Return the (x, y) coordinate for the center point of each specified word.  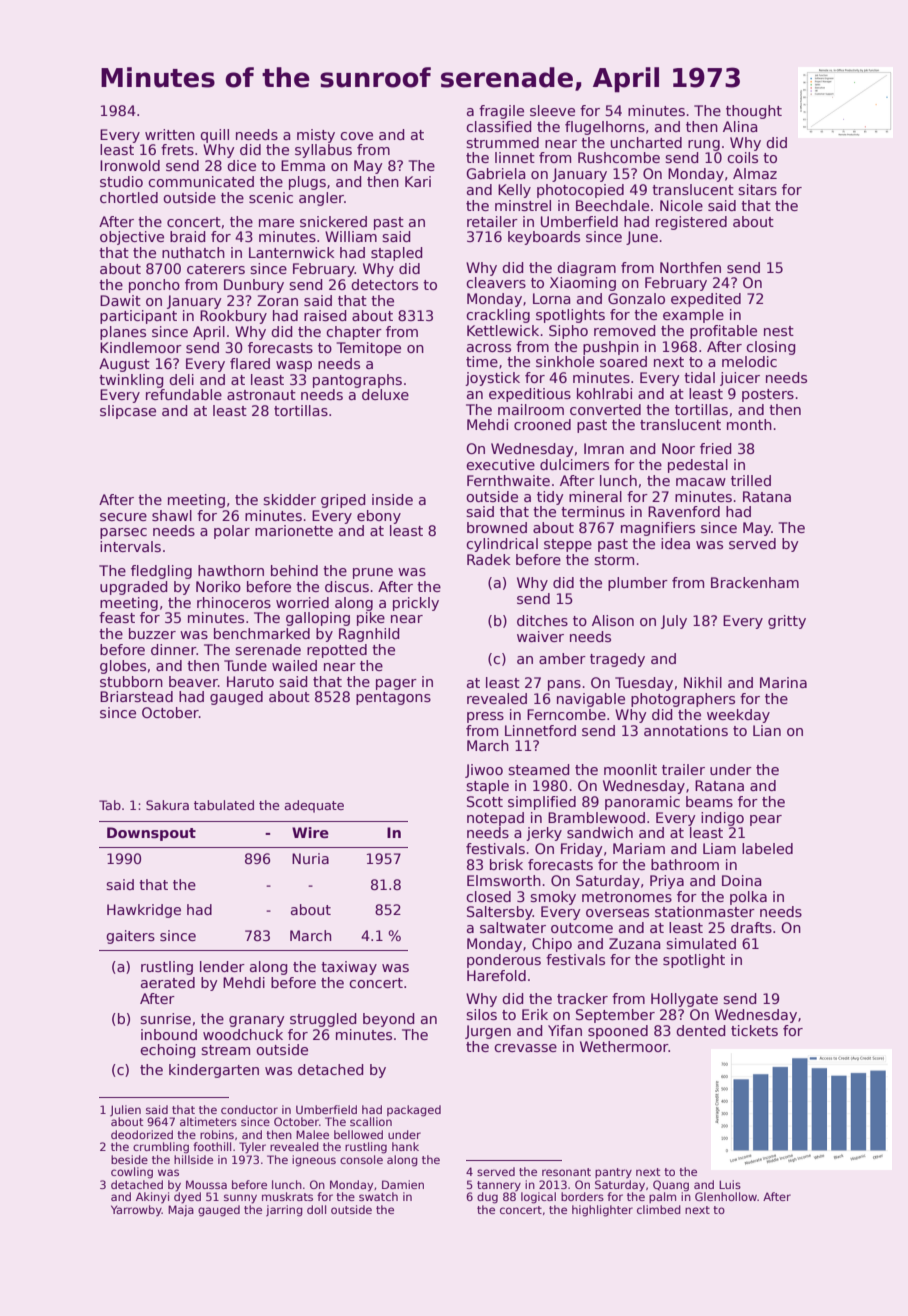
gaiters (130, 937)
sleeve (552, 110)
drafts (751, 927)
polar (232, 532)
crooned (542, 424)
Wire (310, 832)
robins (217, 1134)
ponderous (504, 961)
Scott (485, 801)
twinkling (131, 381)
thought (754, 112)
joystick (492, 379)
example (693, 316)
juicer (740, 379)
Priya (667, 882)
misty (316, 136)
